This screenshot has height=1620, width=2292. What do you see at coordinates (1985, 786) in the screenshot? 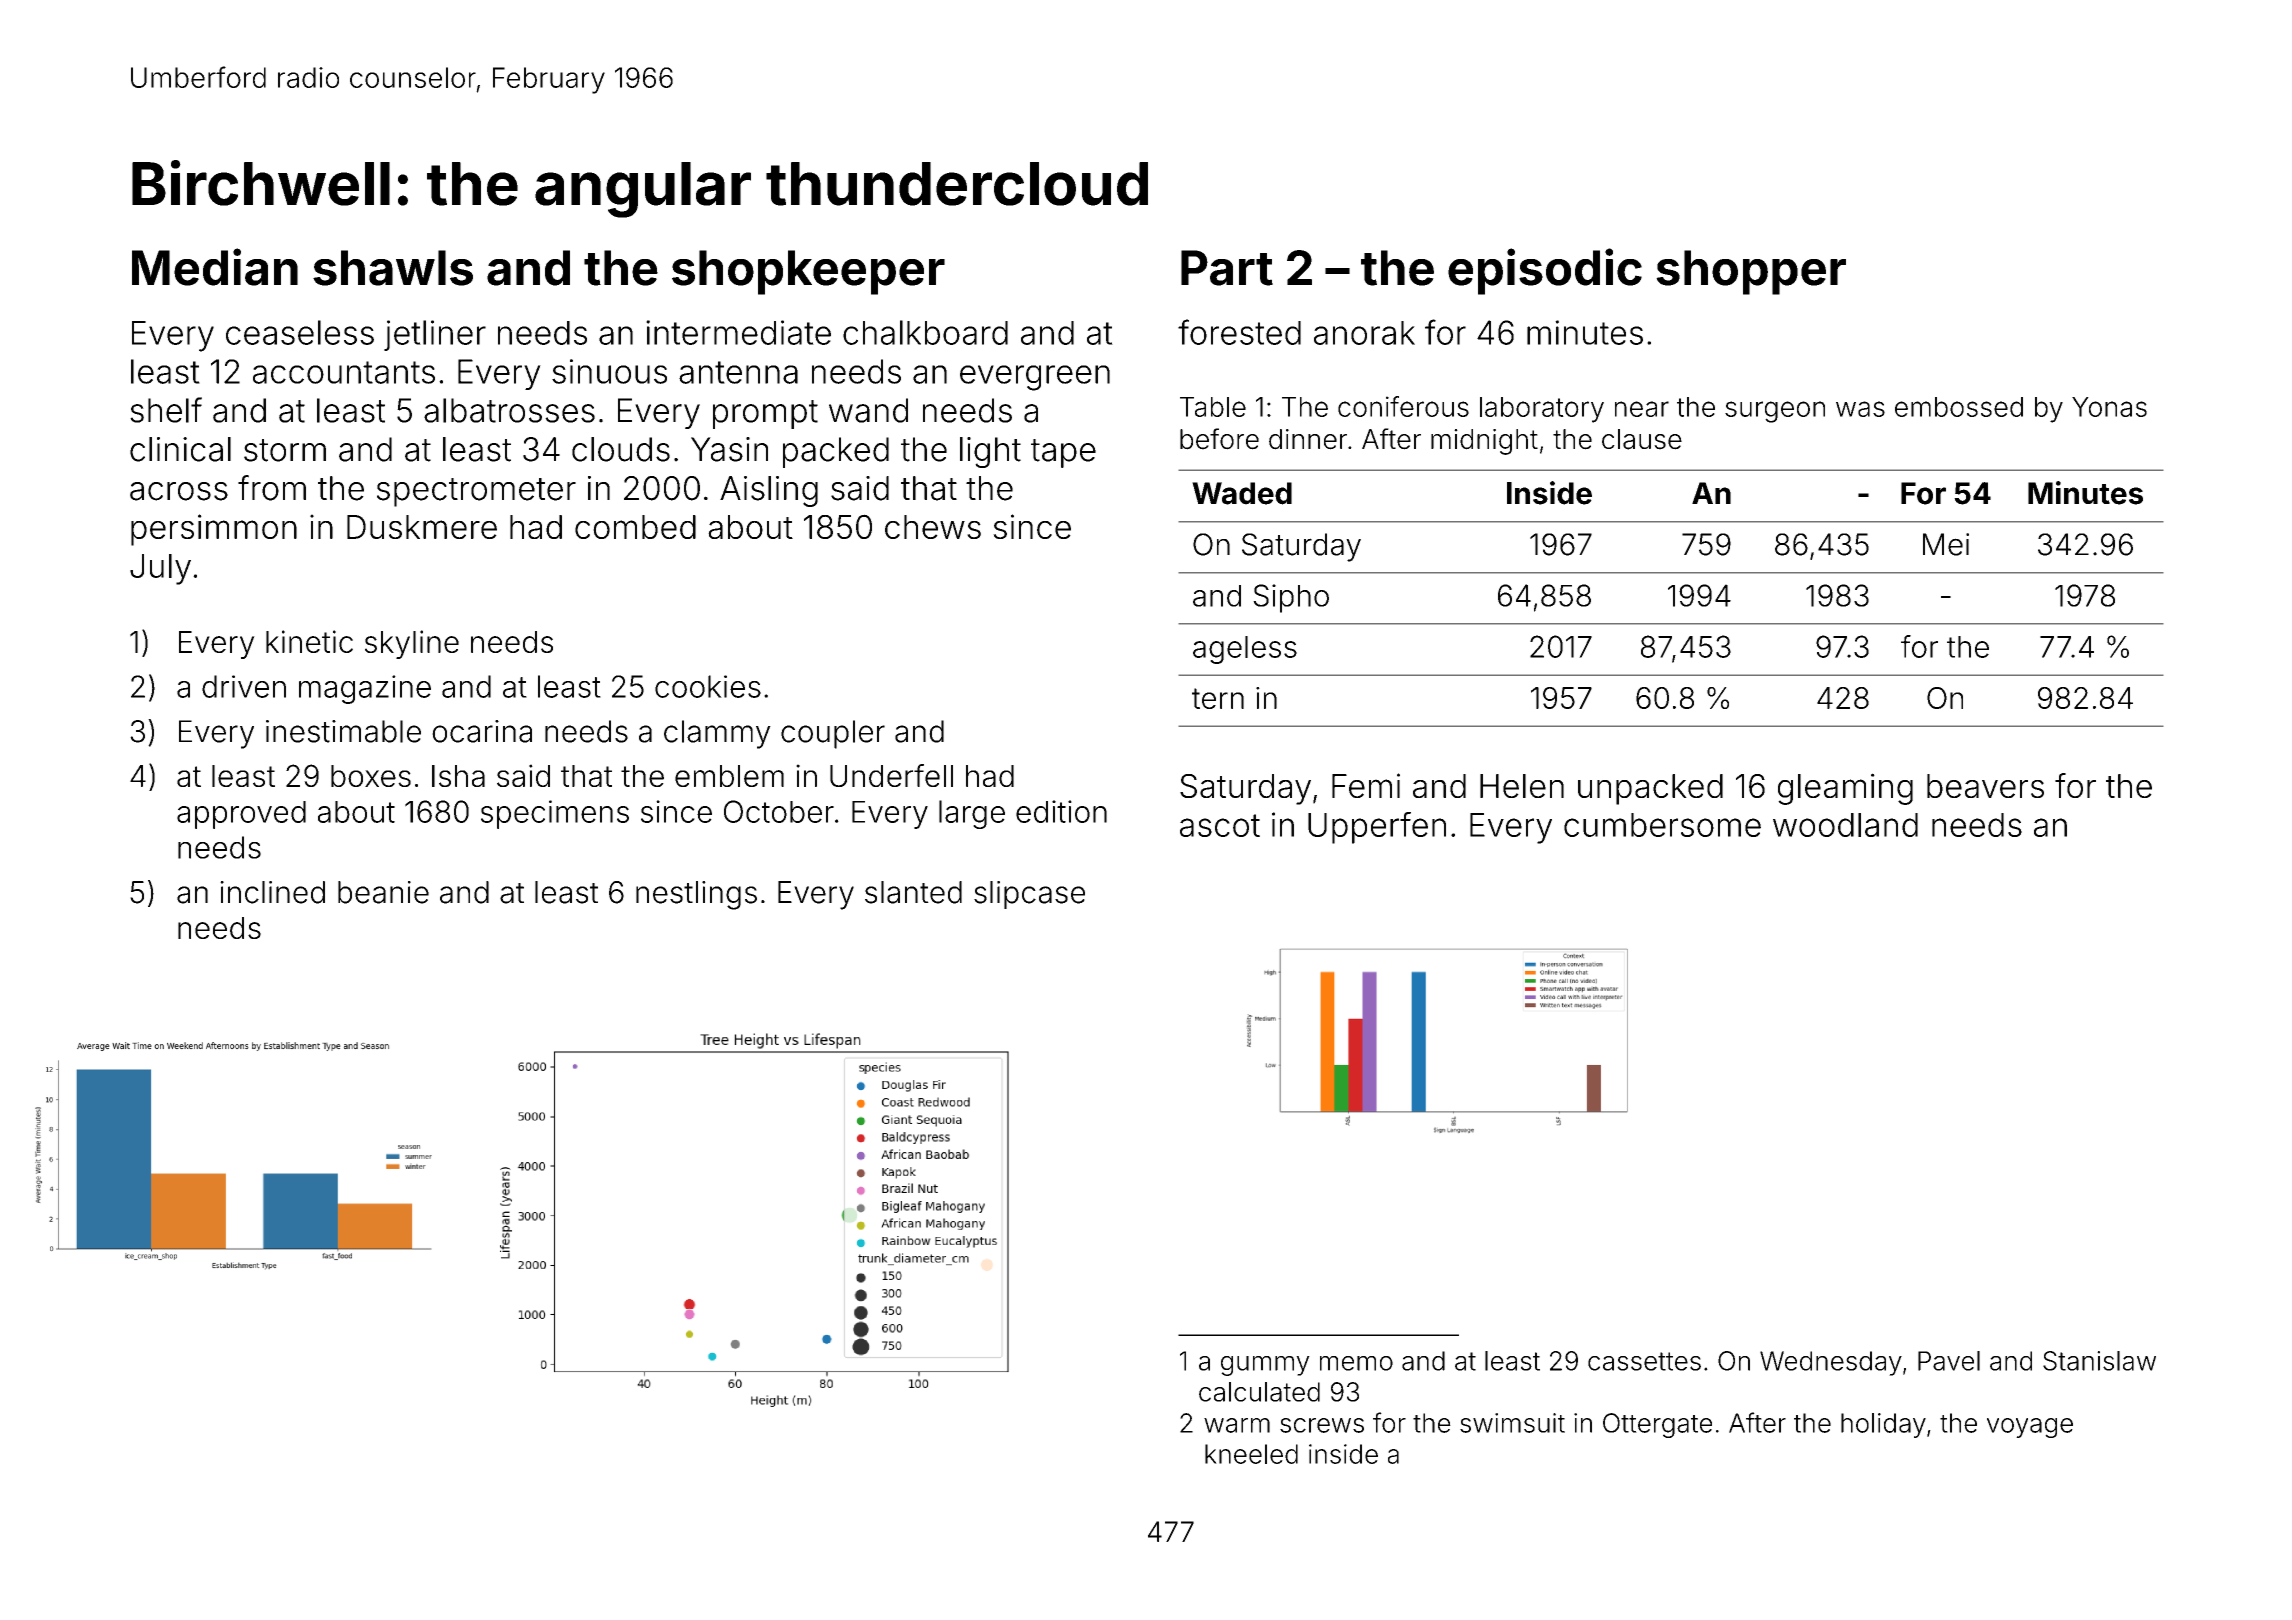
I see `beavers` at bounding box center [1985, 786].
